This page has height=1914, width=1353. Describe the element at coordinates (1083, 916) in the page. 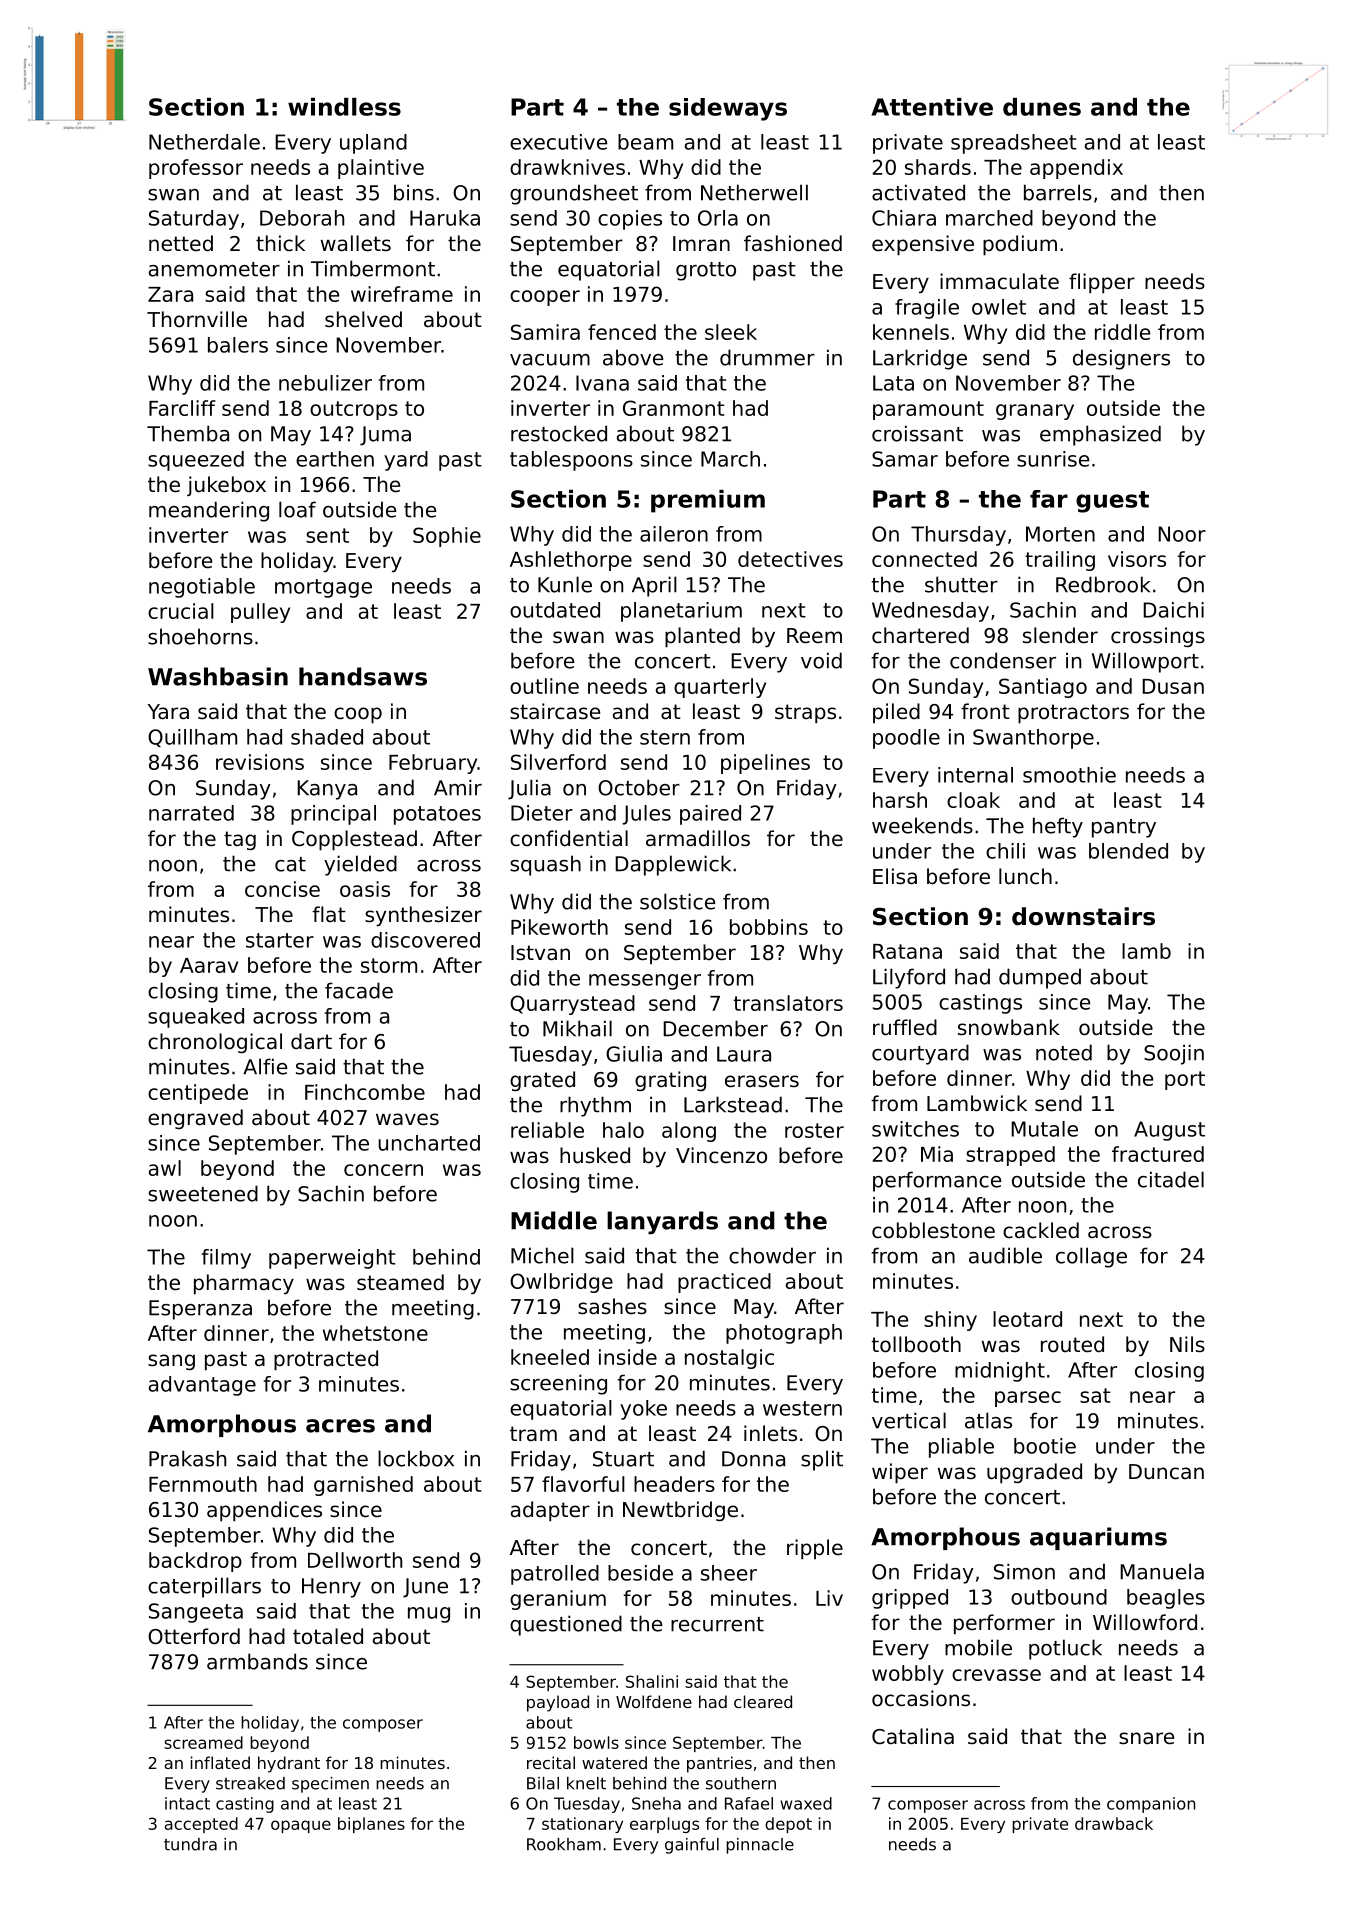

I see `downstairs` at that location.
